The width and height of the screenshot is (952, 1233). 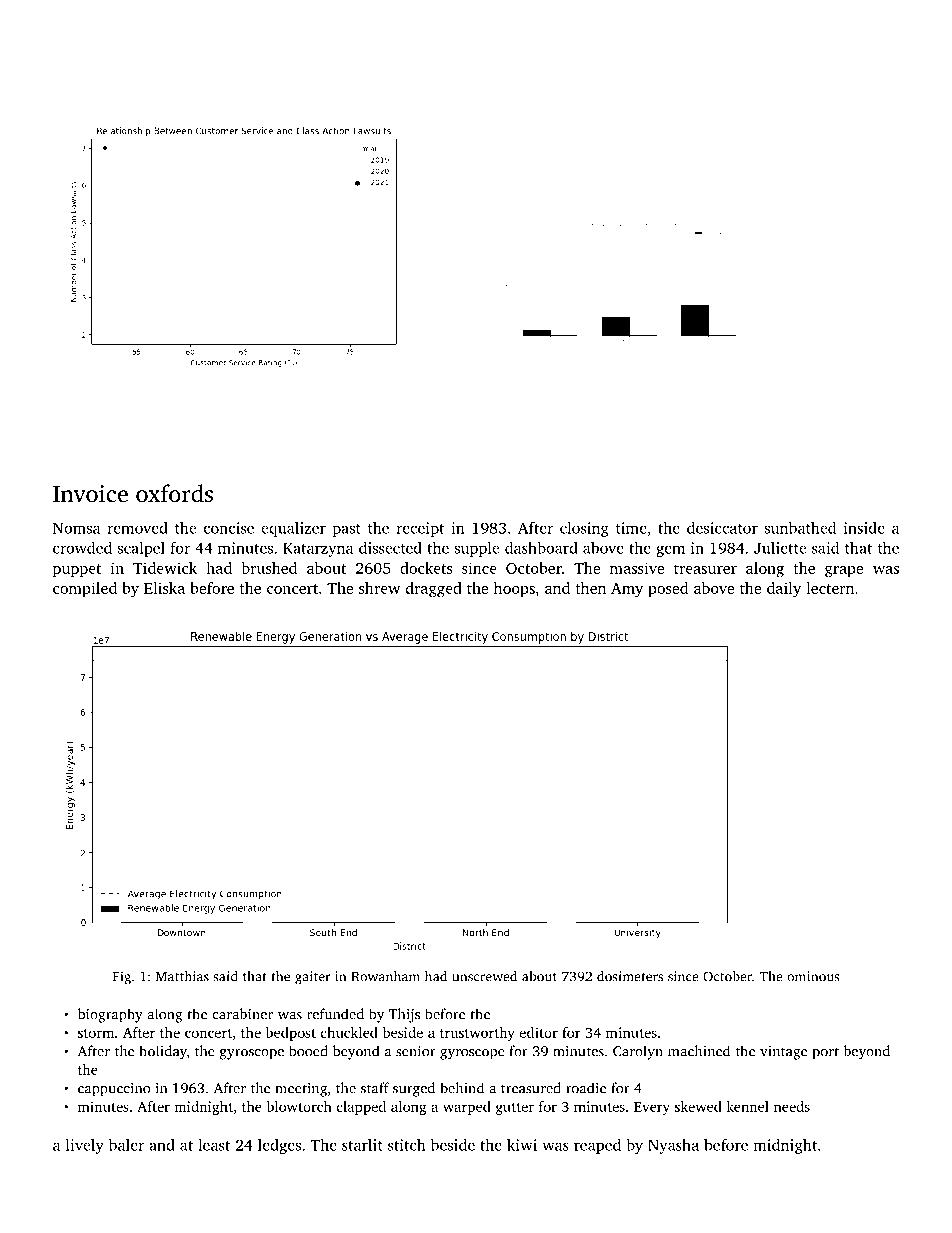 I want to click on warped, so click(x=467, y=1108).
